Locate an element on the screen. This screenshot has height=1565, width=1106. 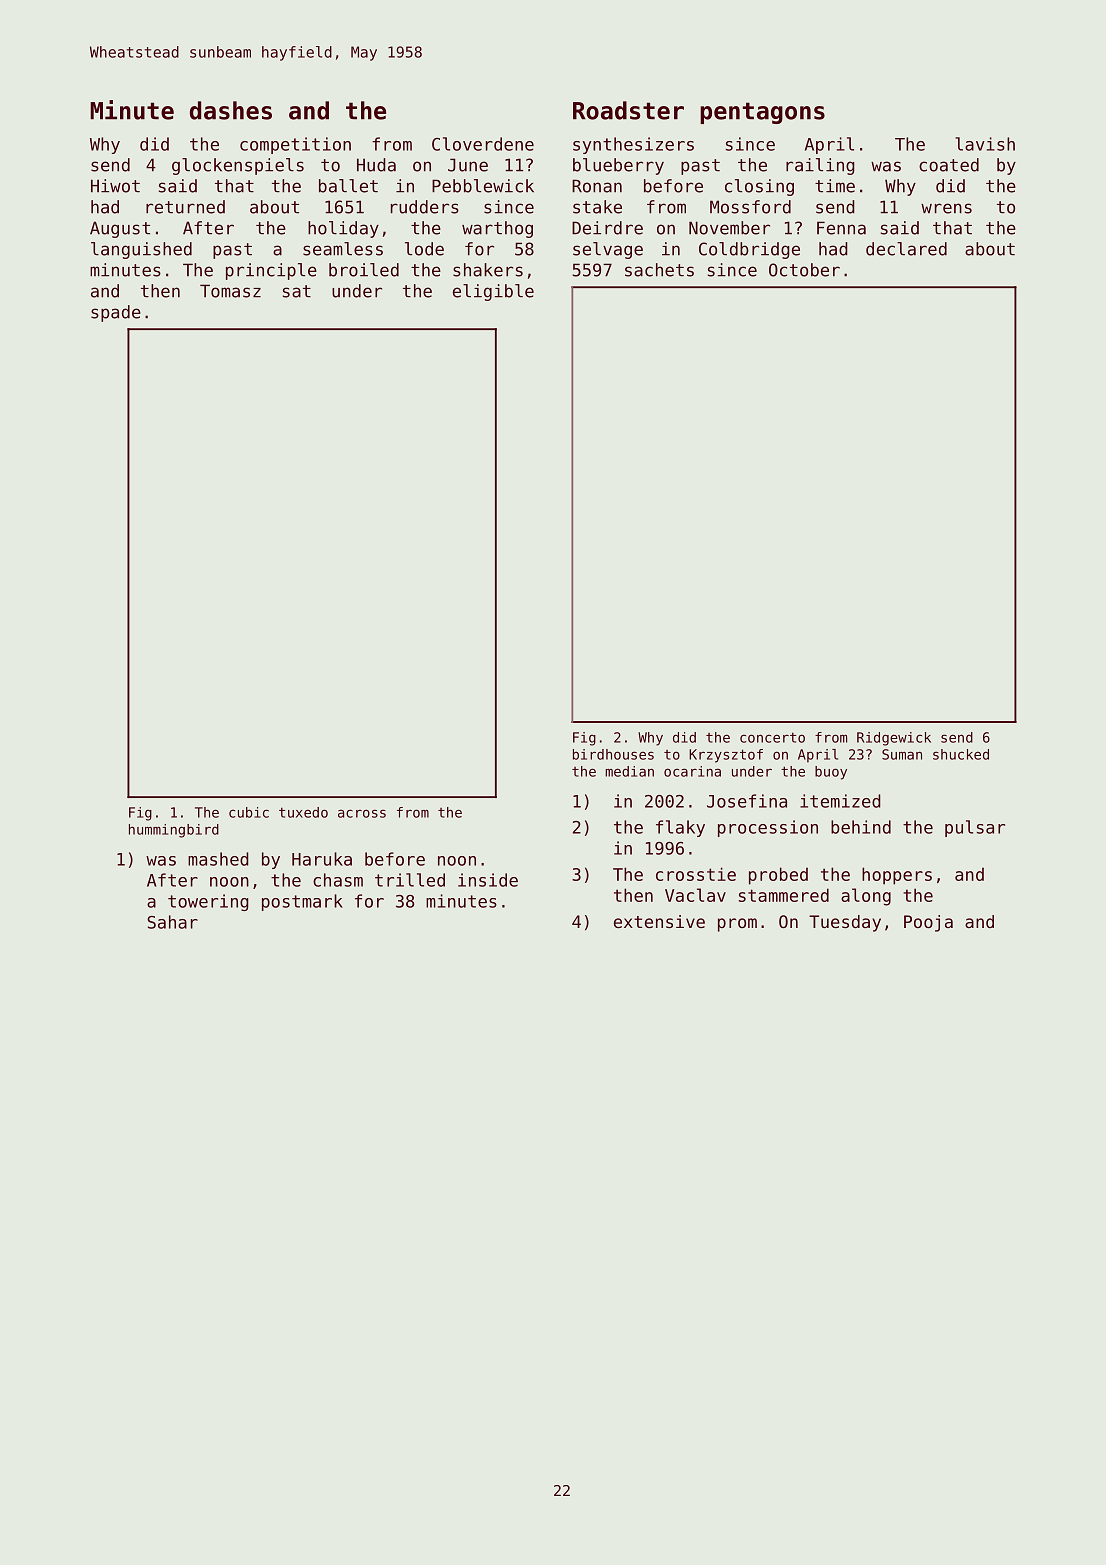
languished is located at coordinates (141, 250).
